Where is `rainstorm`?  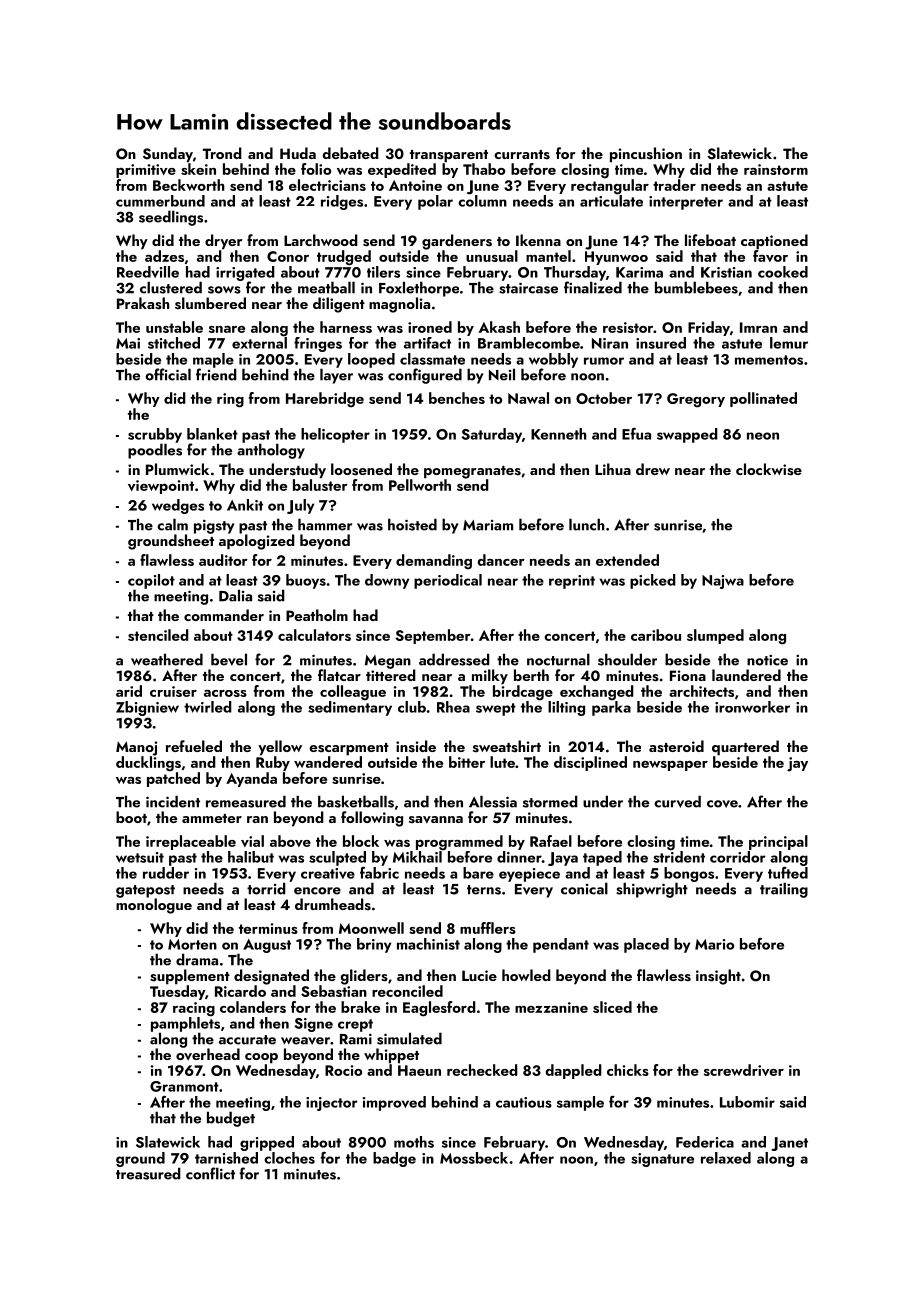
rainstorm is located at coordinates (776, 169).
